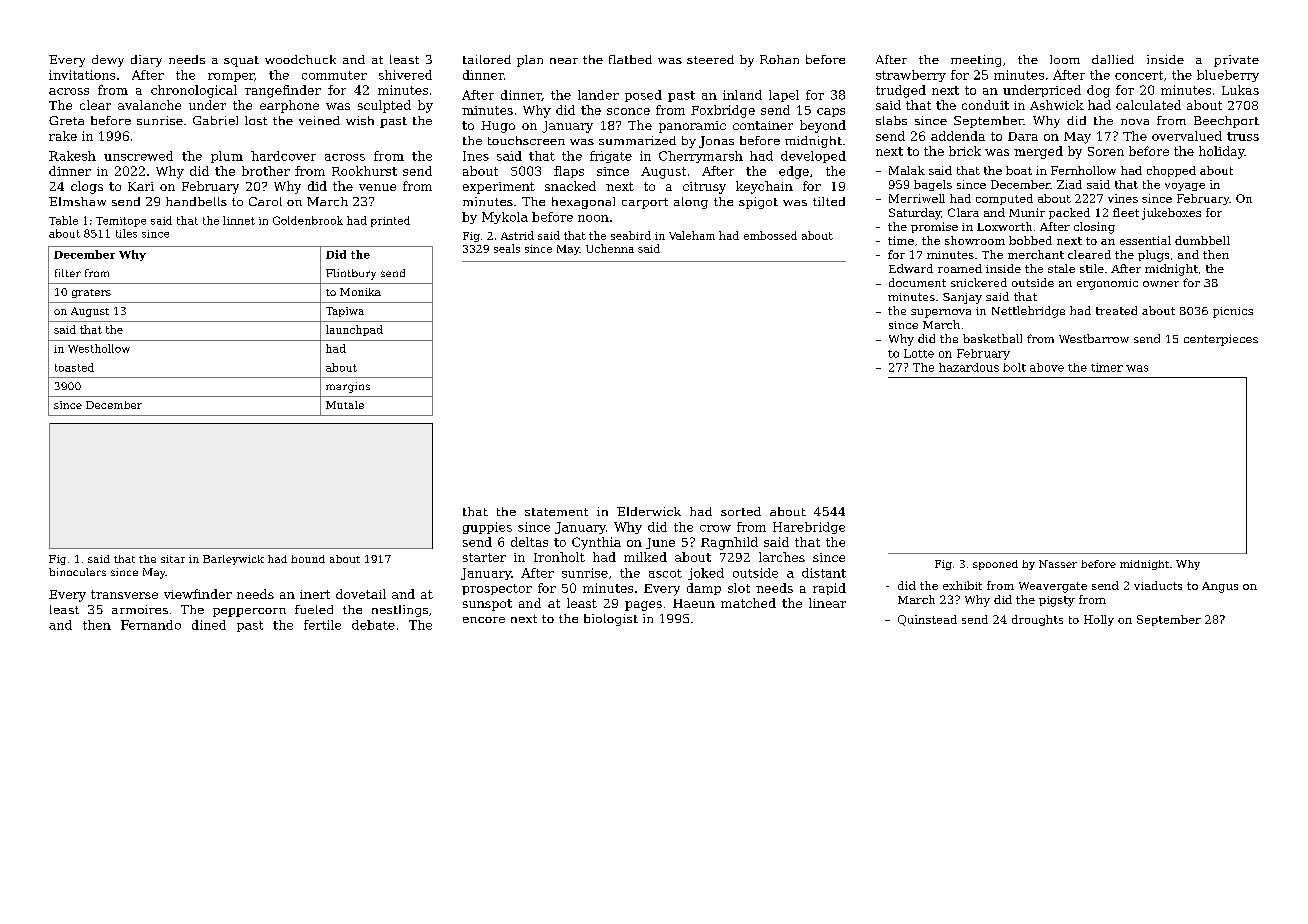  Describe the element at coordinates (958, 136) in the document. I see `addenda` at that location.
